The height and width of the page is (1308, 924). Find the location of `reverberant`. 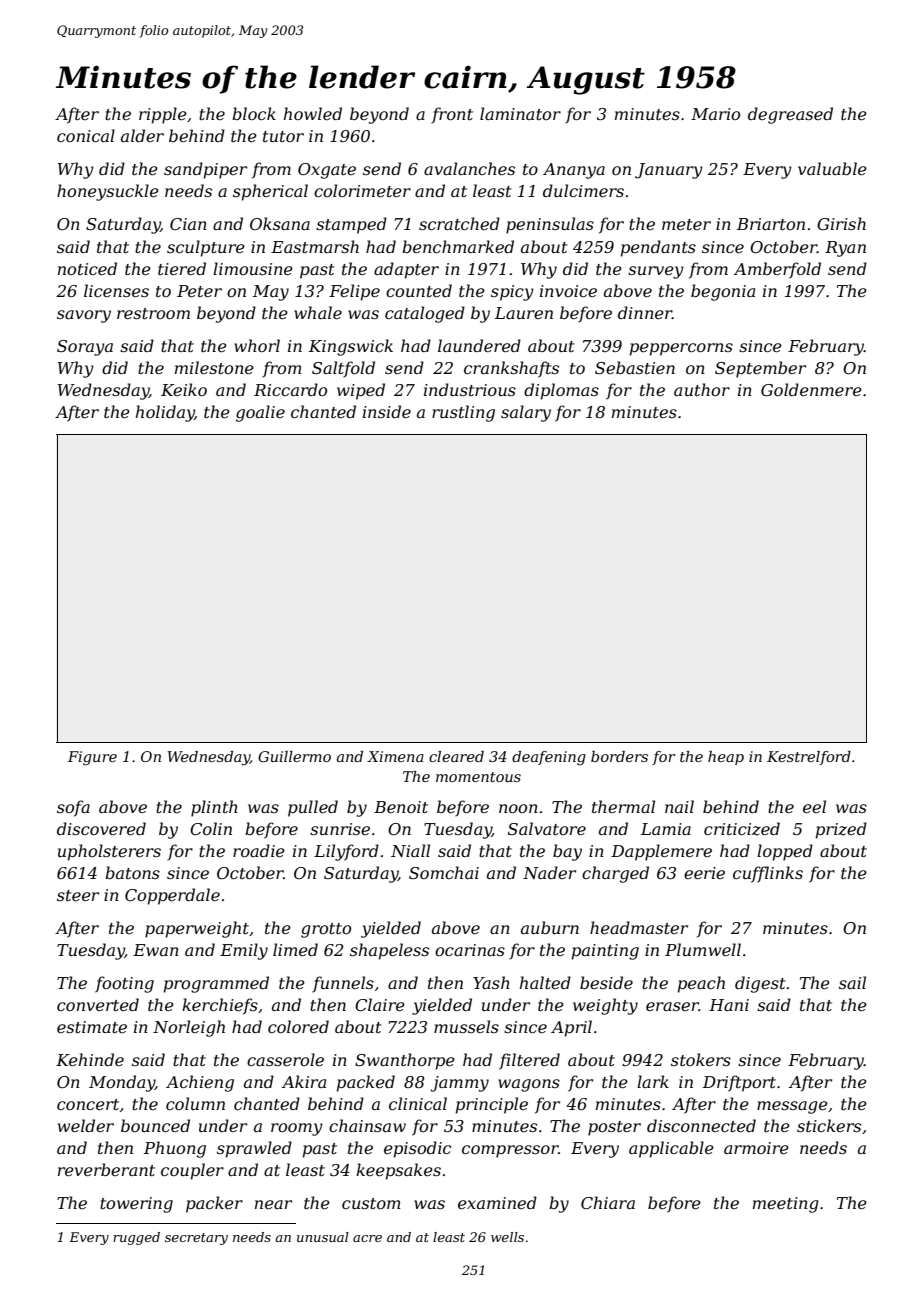

reverberant is located at coordinates (106, 1169).
